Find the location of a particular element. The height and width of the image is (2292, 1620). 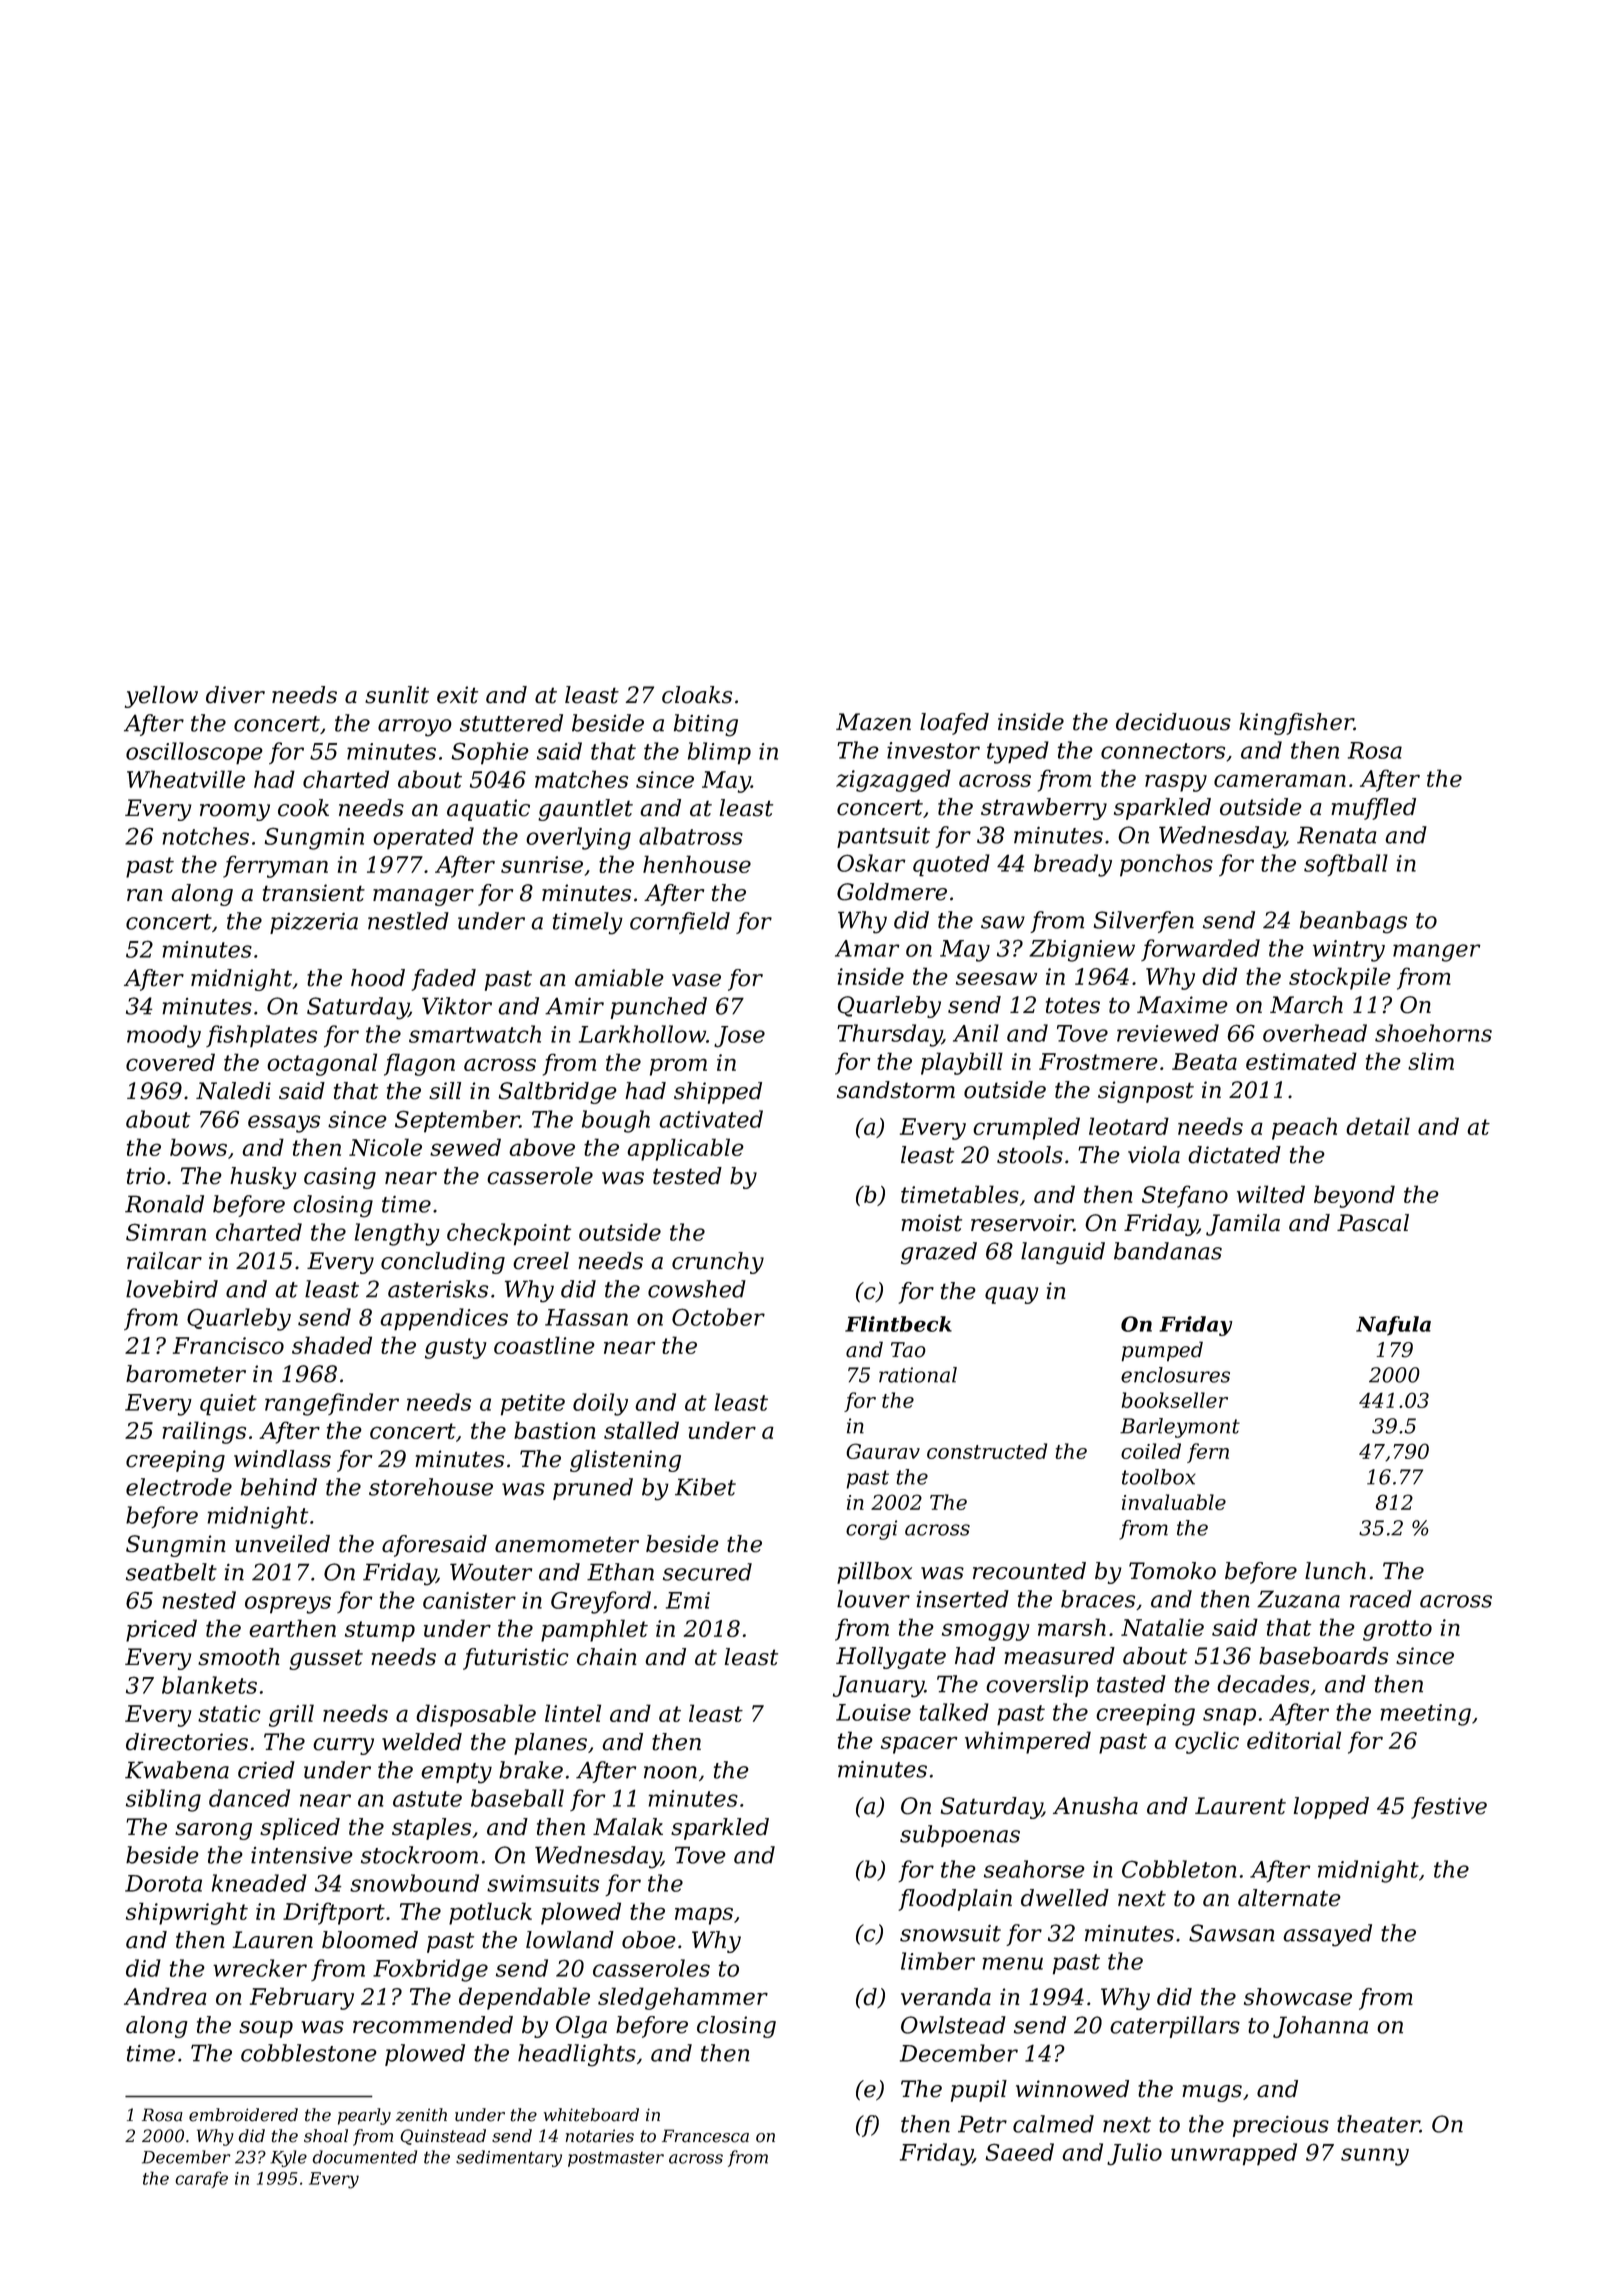

Johanna is located at coordinates (1320, 2027).
